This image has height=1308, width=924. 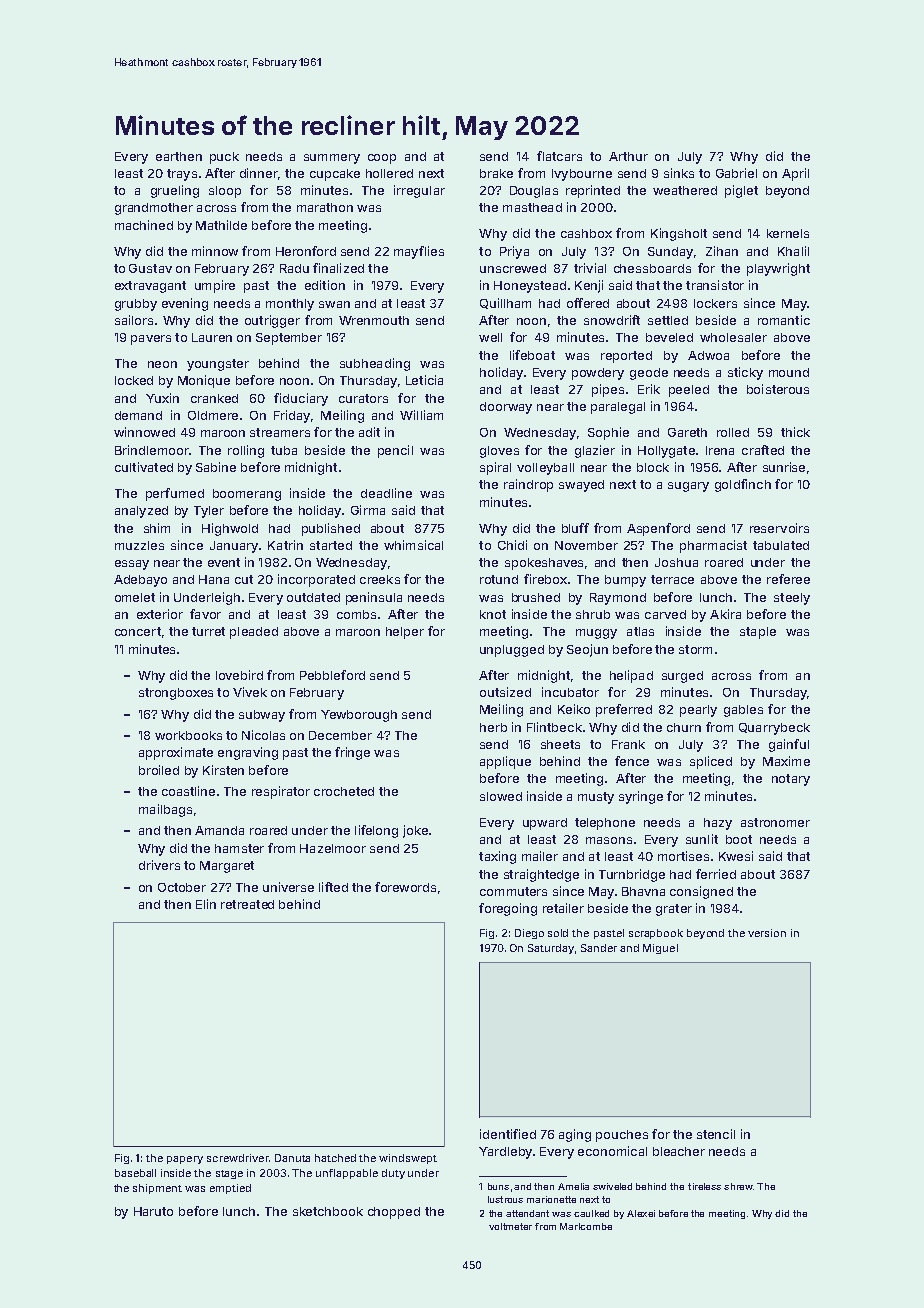 What do you see at coordinates (328, 1211) in the image?
I see `sketchbook` at bounding box center [328, 1211].
